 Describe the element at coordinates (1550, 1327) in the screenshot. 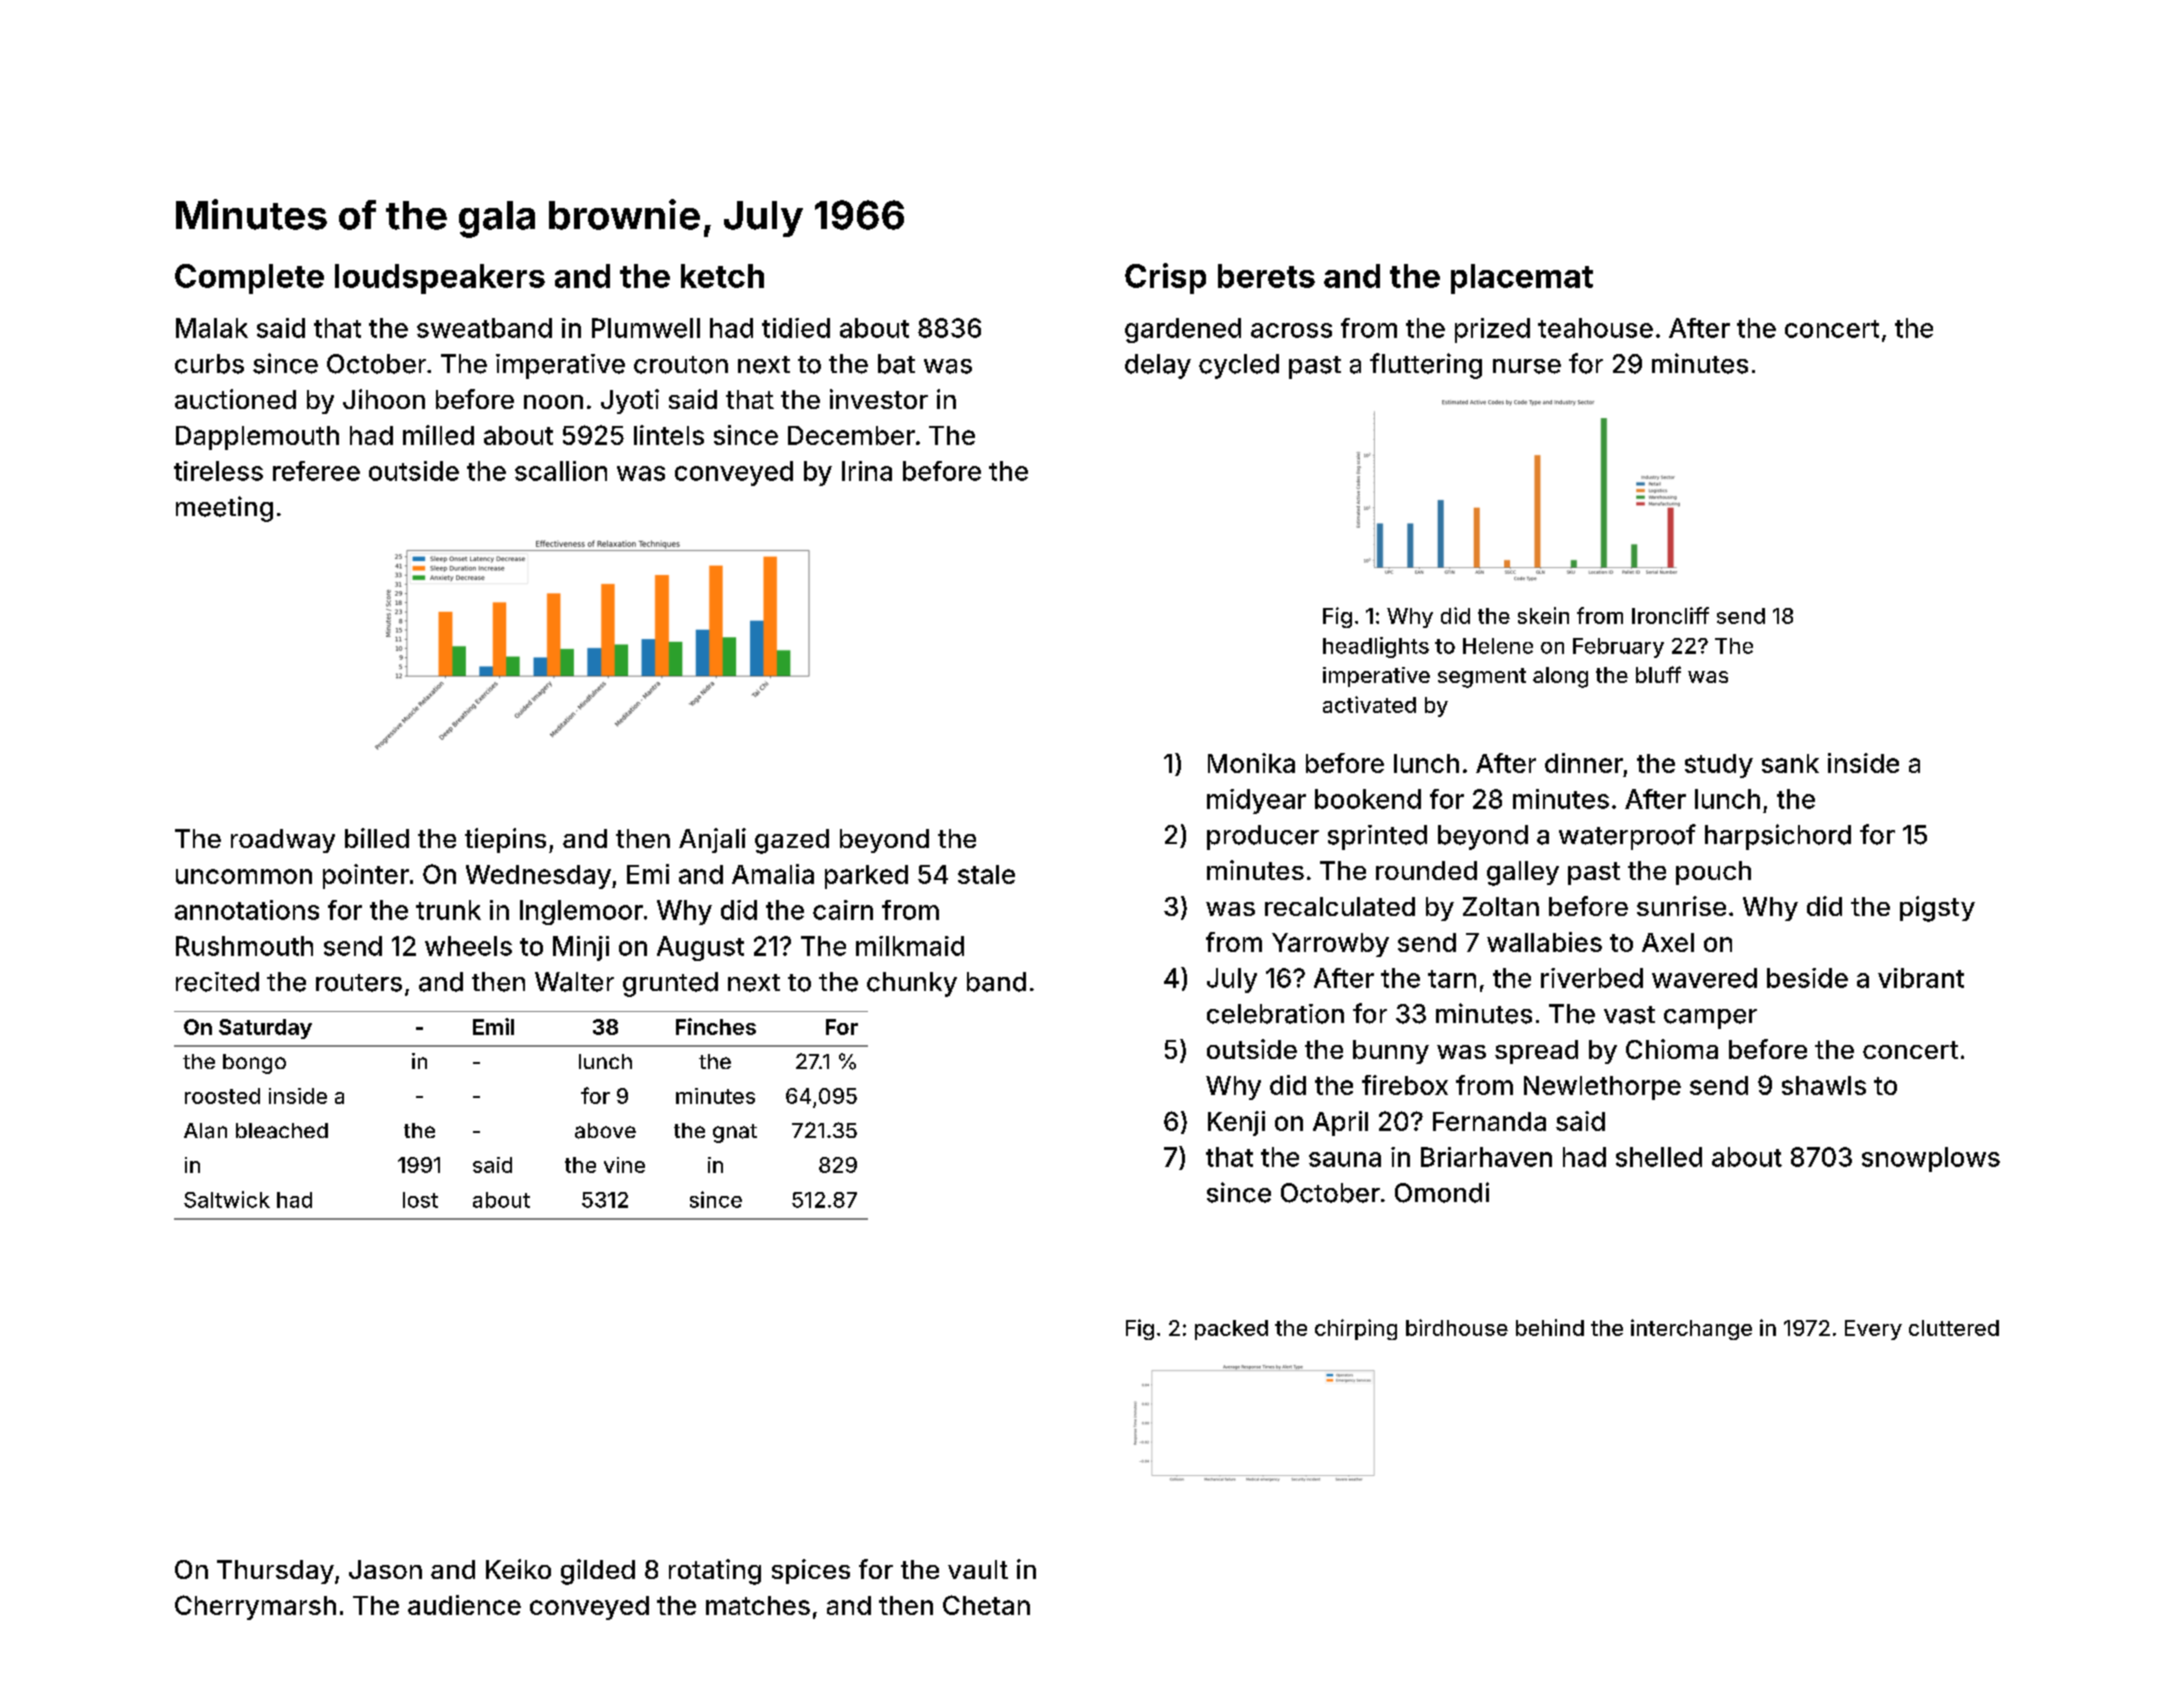

I see `behind` at that location.
